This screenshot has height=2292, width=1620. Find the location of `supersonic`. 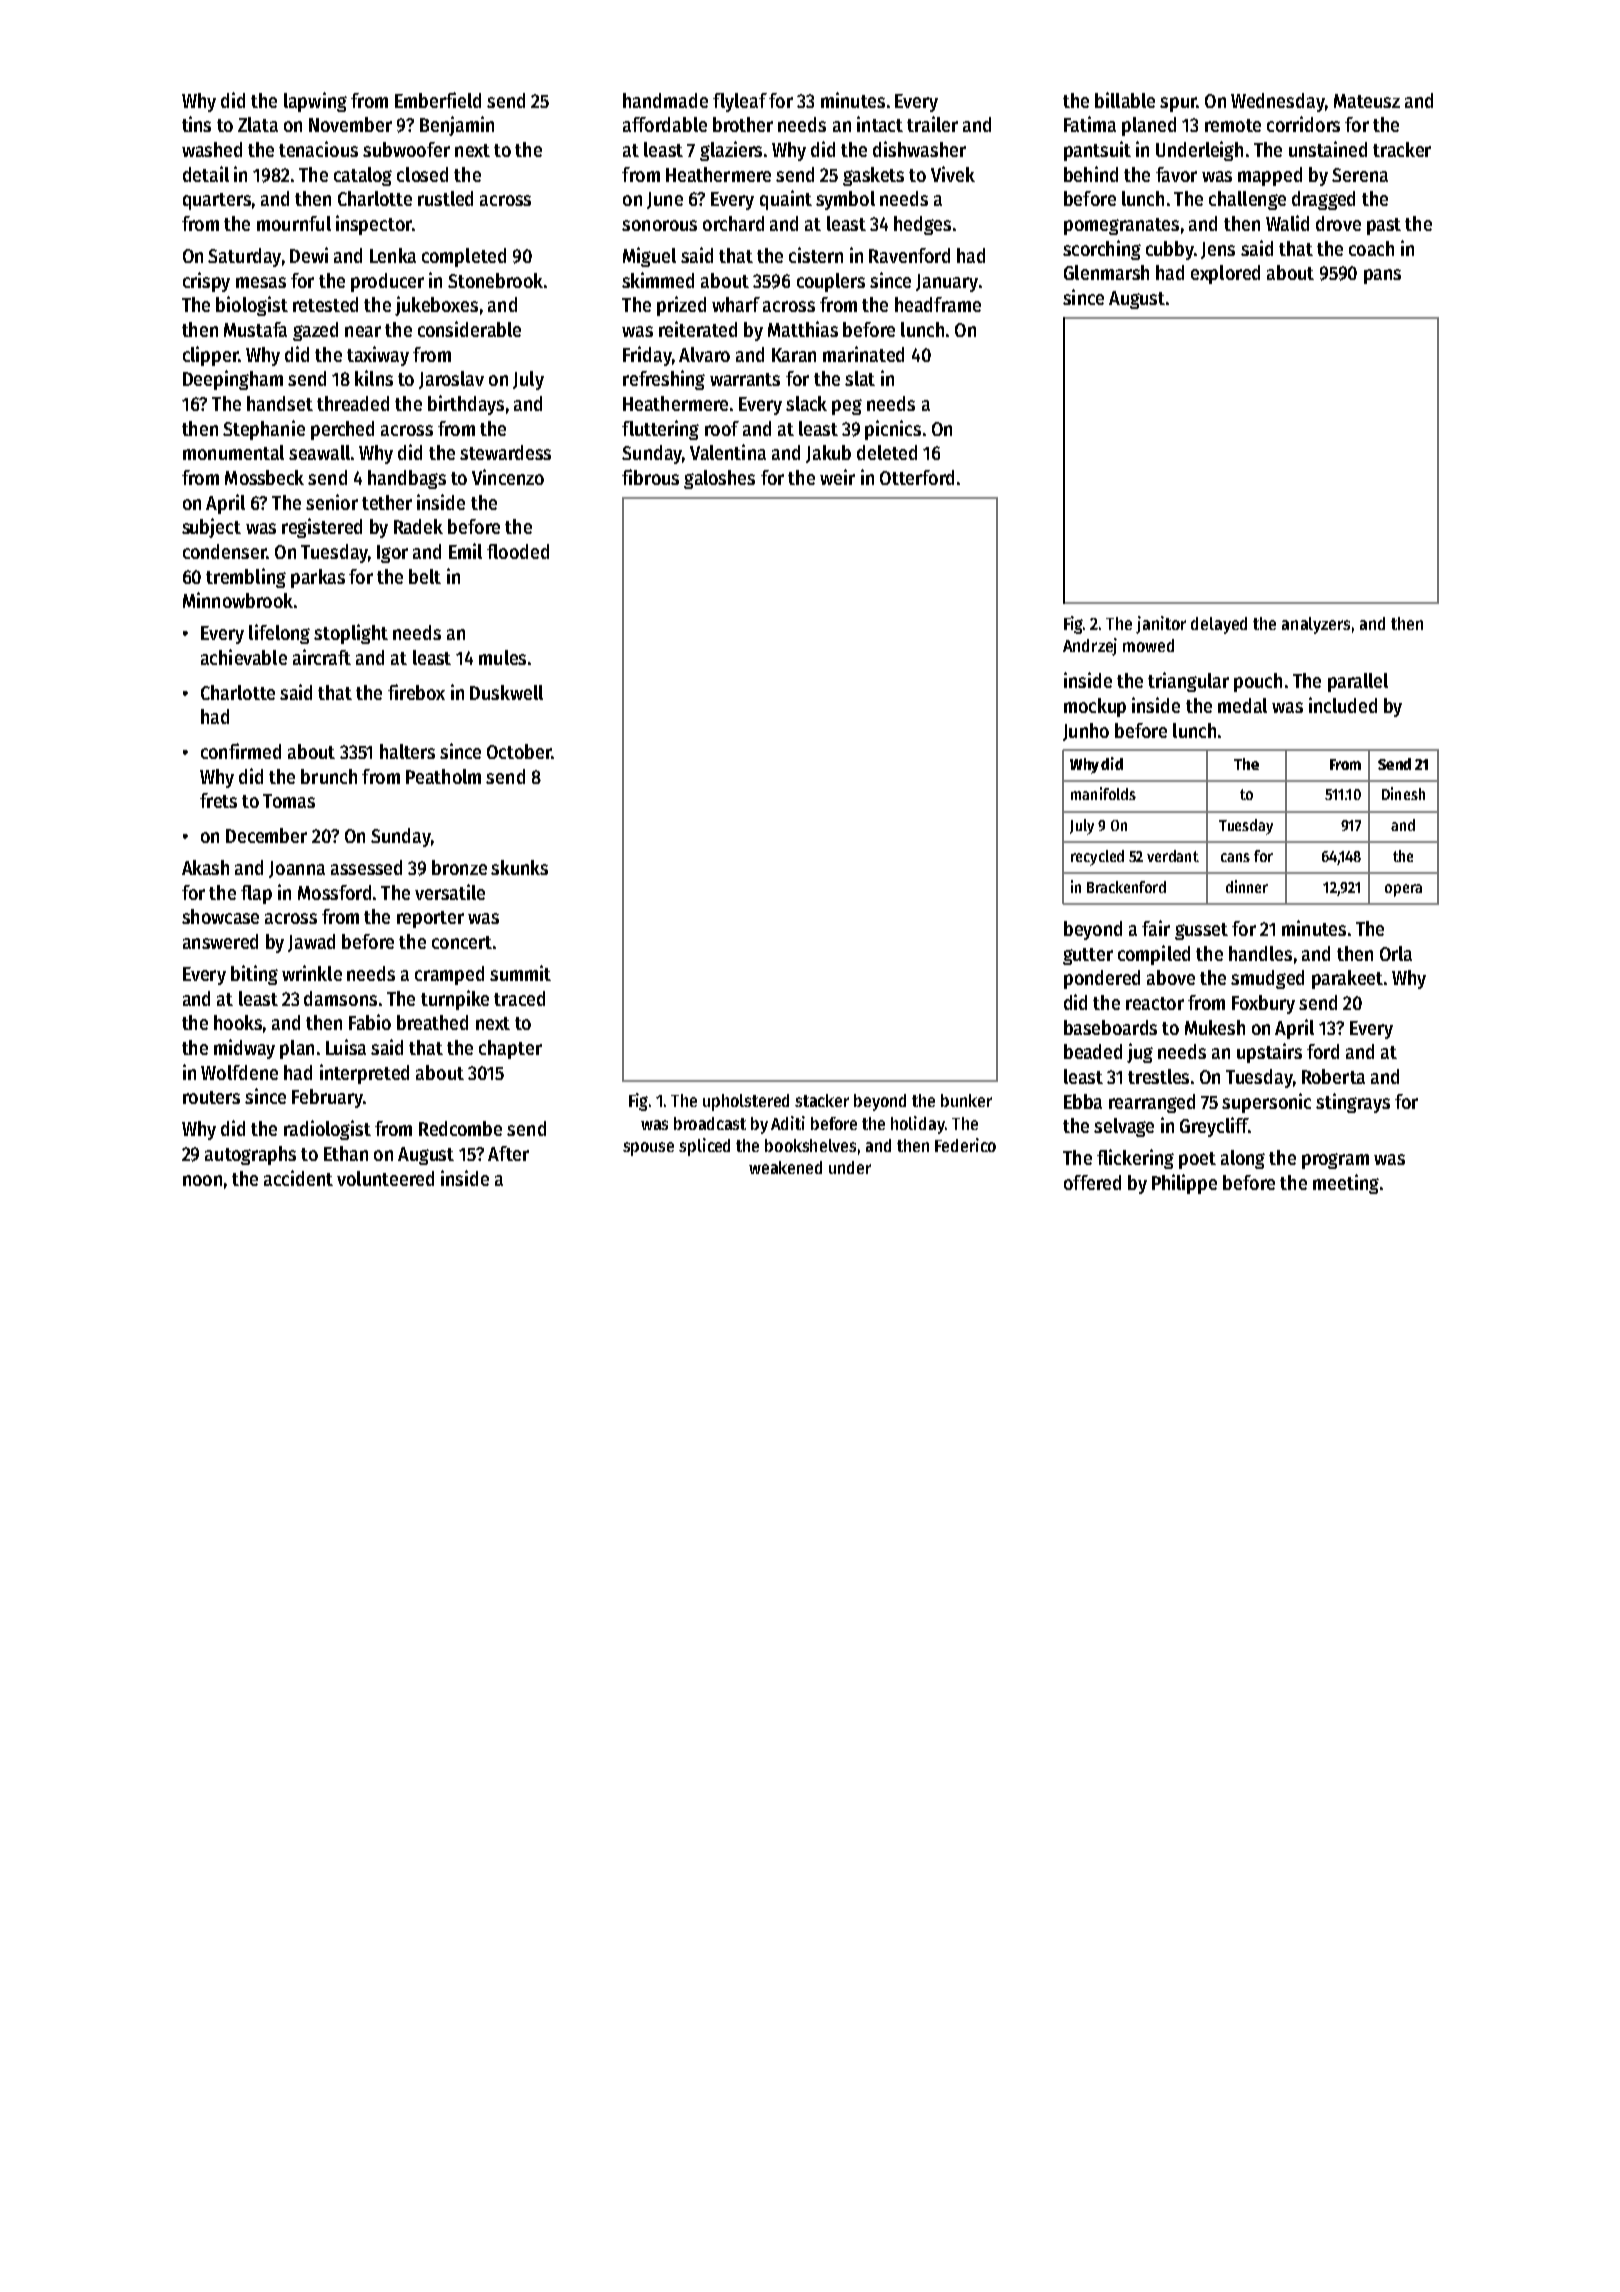

supersonic is located at coordinates (1266, 1103).
